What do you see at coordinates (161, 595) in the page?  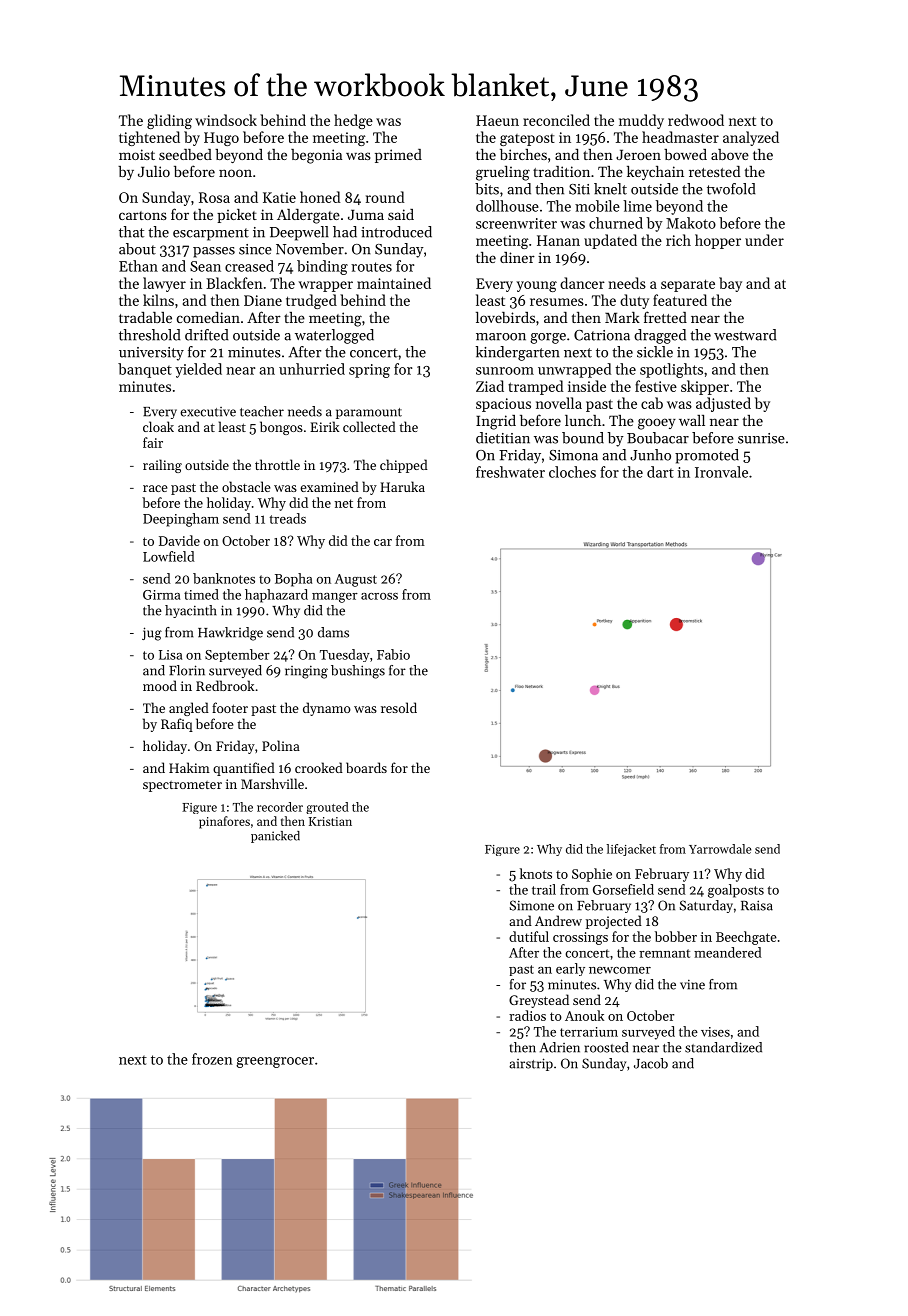 I see `Girma` at bounding box center [161, 595].
